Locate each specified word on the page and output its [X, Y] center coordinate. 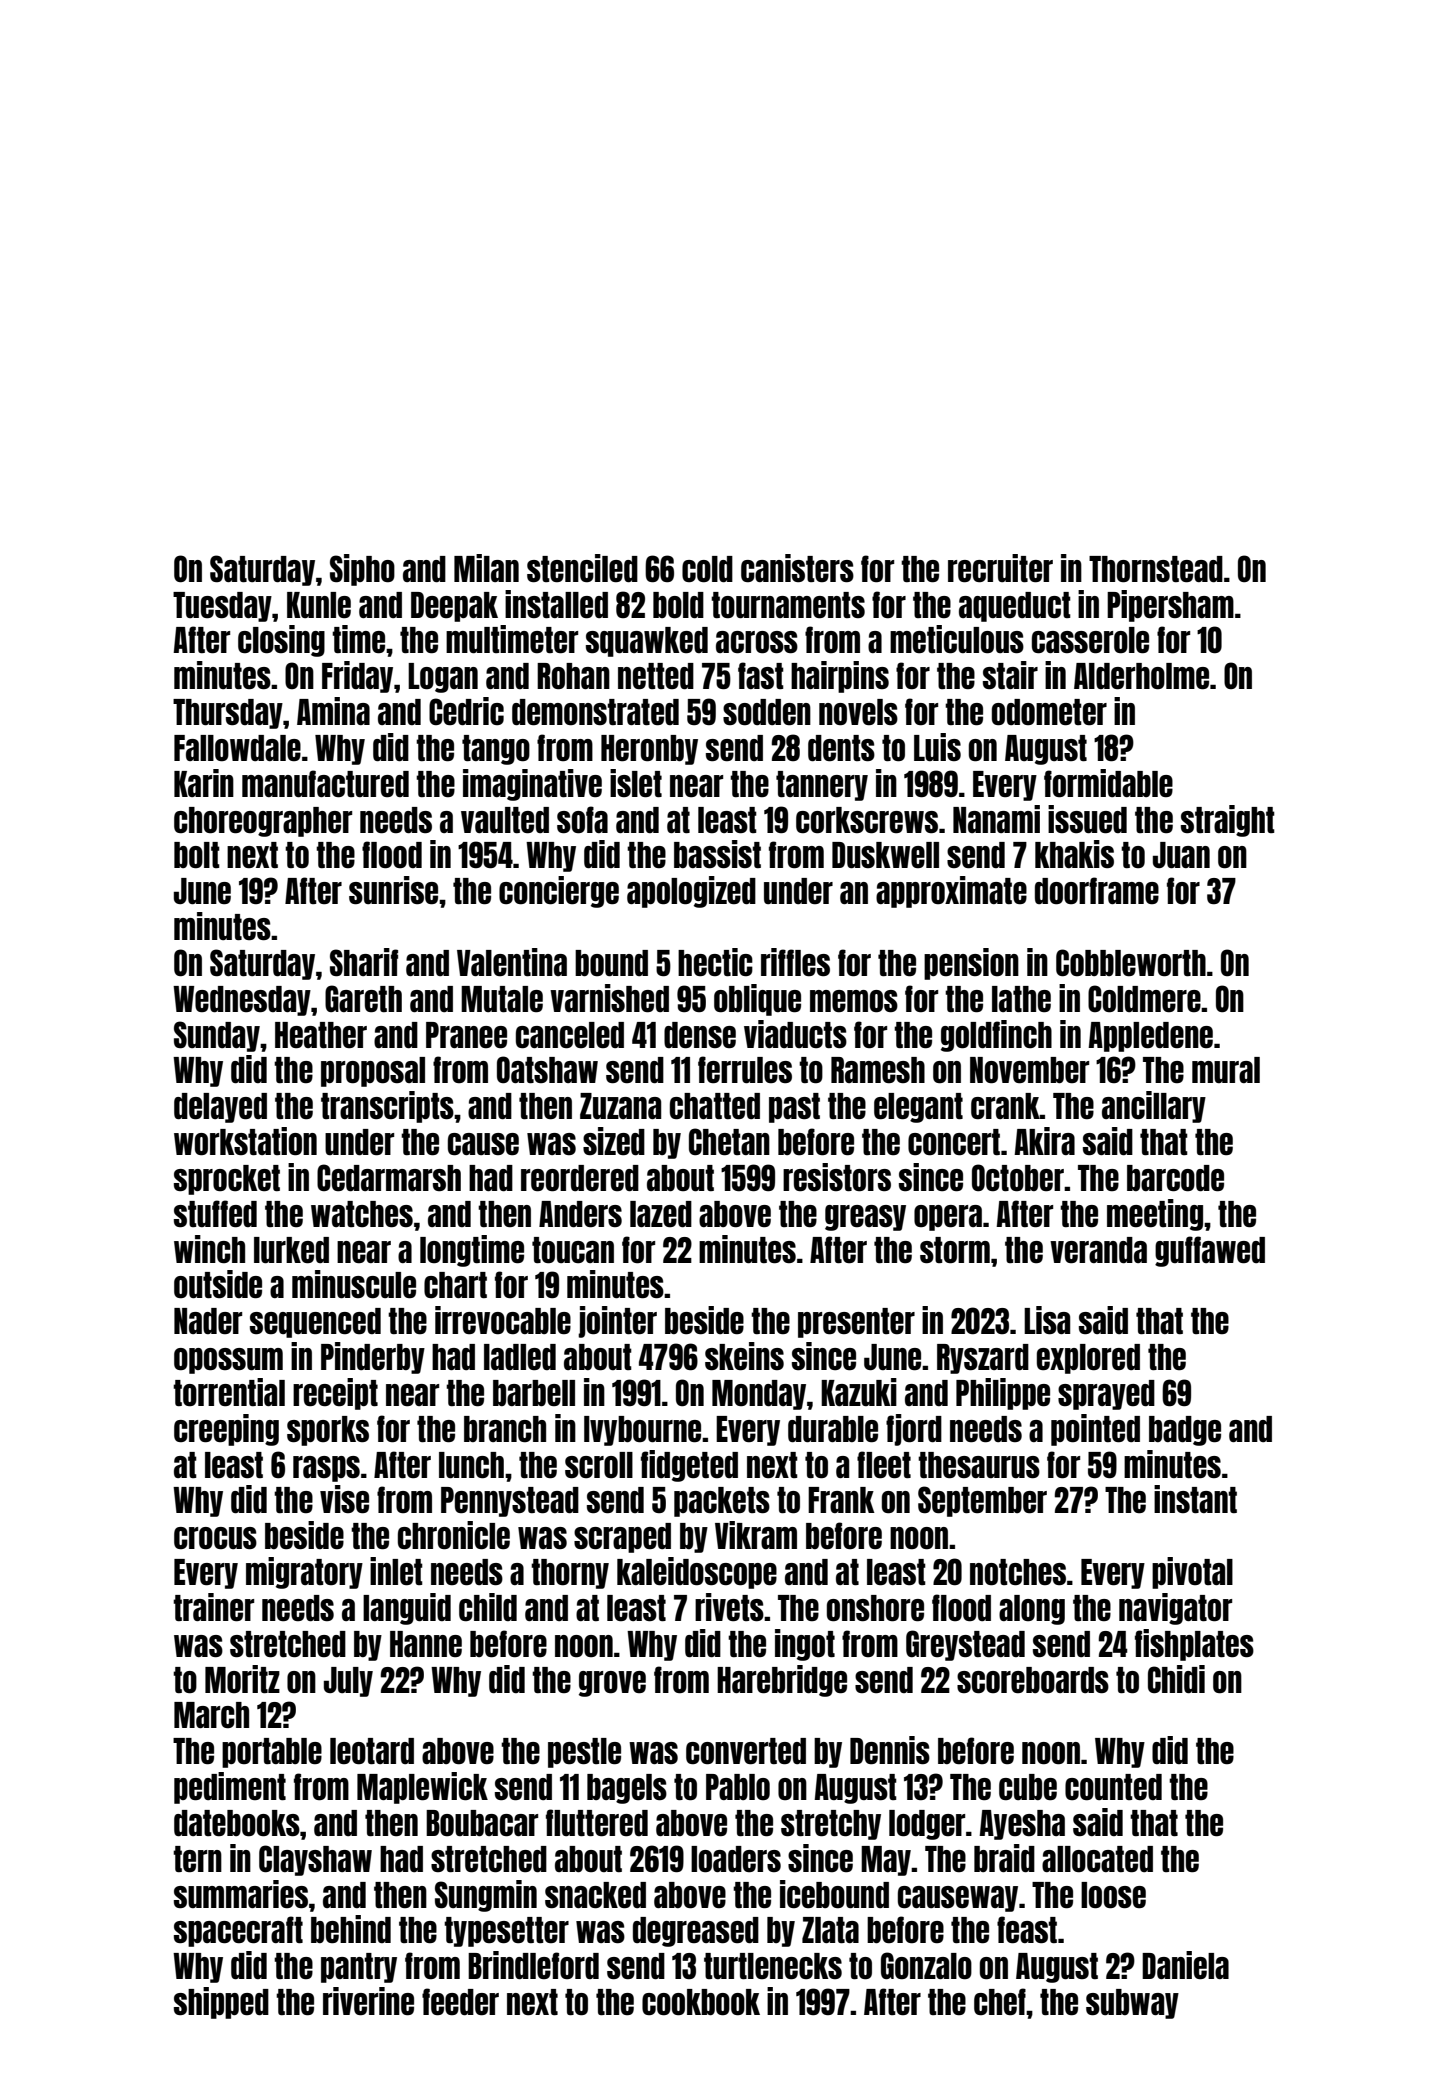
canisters [797, 568]
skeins [744, 1356]
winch [209, 1249]
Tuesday [222, 607]
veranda [1098, 1250]
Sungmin [486, 1896]
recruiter [1000, 568]
